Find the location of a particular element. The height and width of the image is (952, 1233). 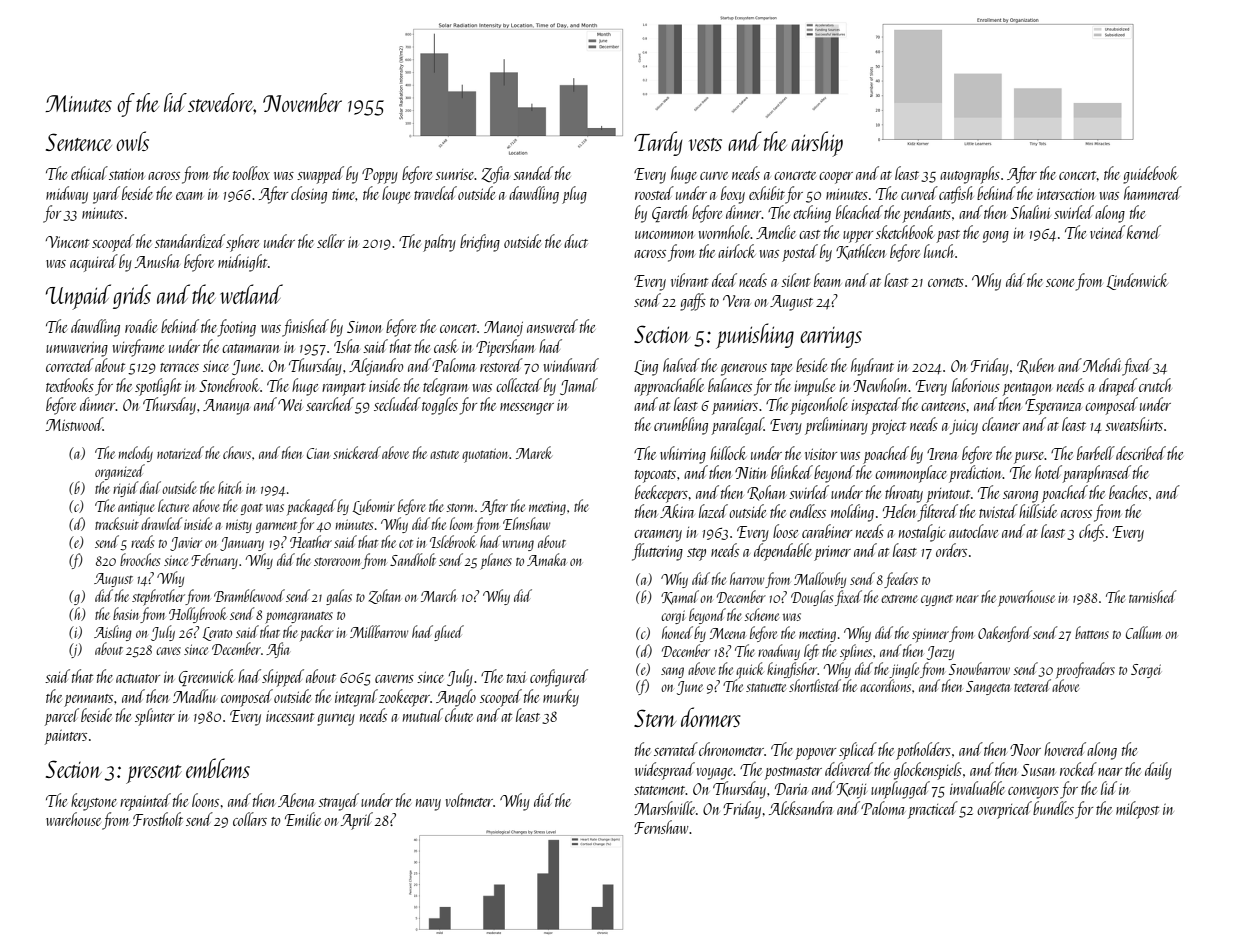

Sentence is located at coordinates (79, 142).
